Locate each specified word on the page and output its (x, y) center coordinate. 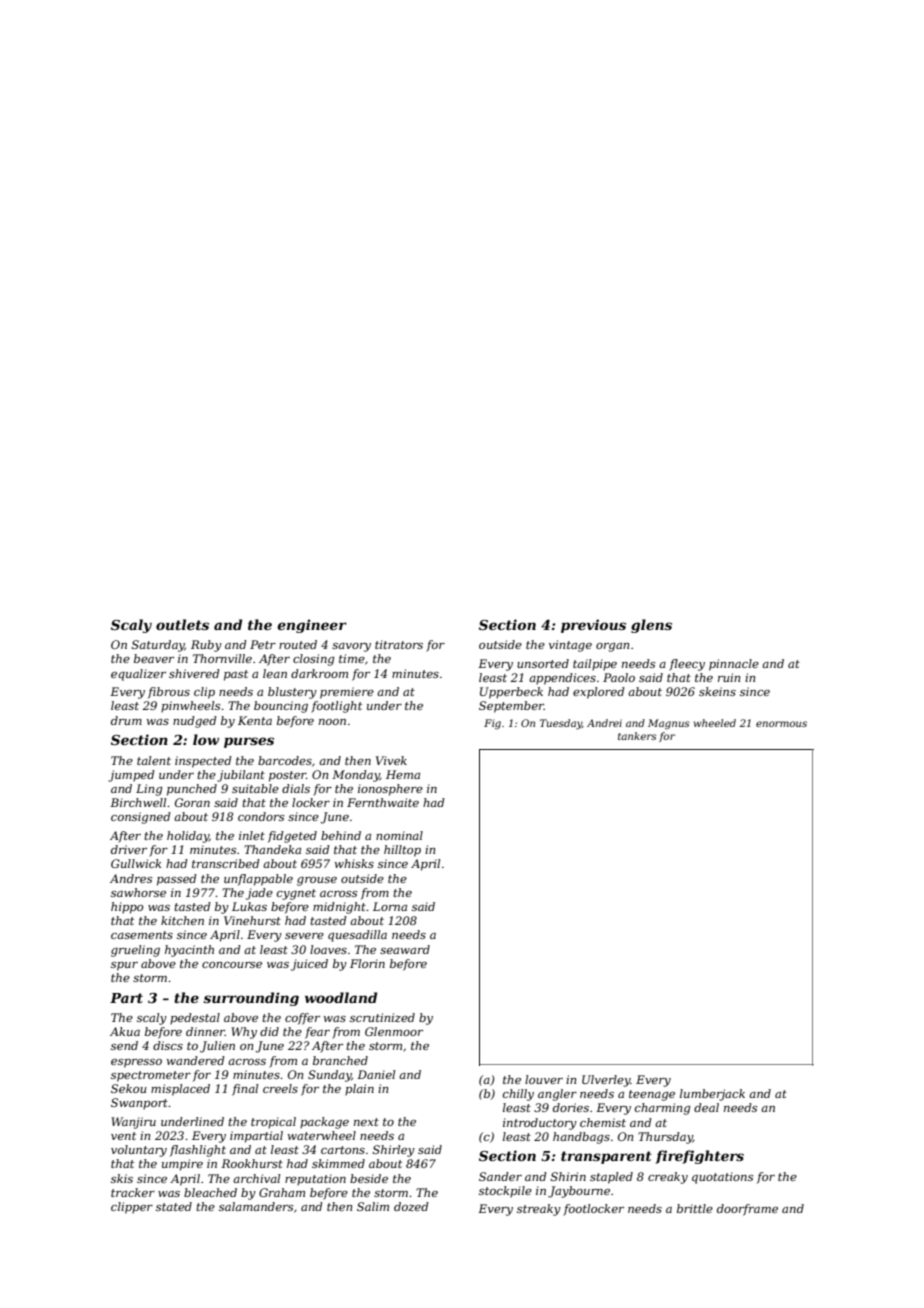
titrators (399, 644)
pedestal (195, 1019)
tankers (637, 736)
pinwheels (190, 707)
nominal (399, 835)
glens (651, 626)
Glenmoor (394, 1031)
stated (174, 1206)
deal (706, 1107)
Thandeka (272, 849)
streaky (539, 1210)
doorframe (747, 1210)
